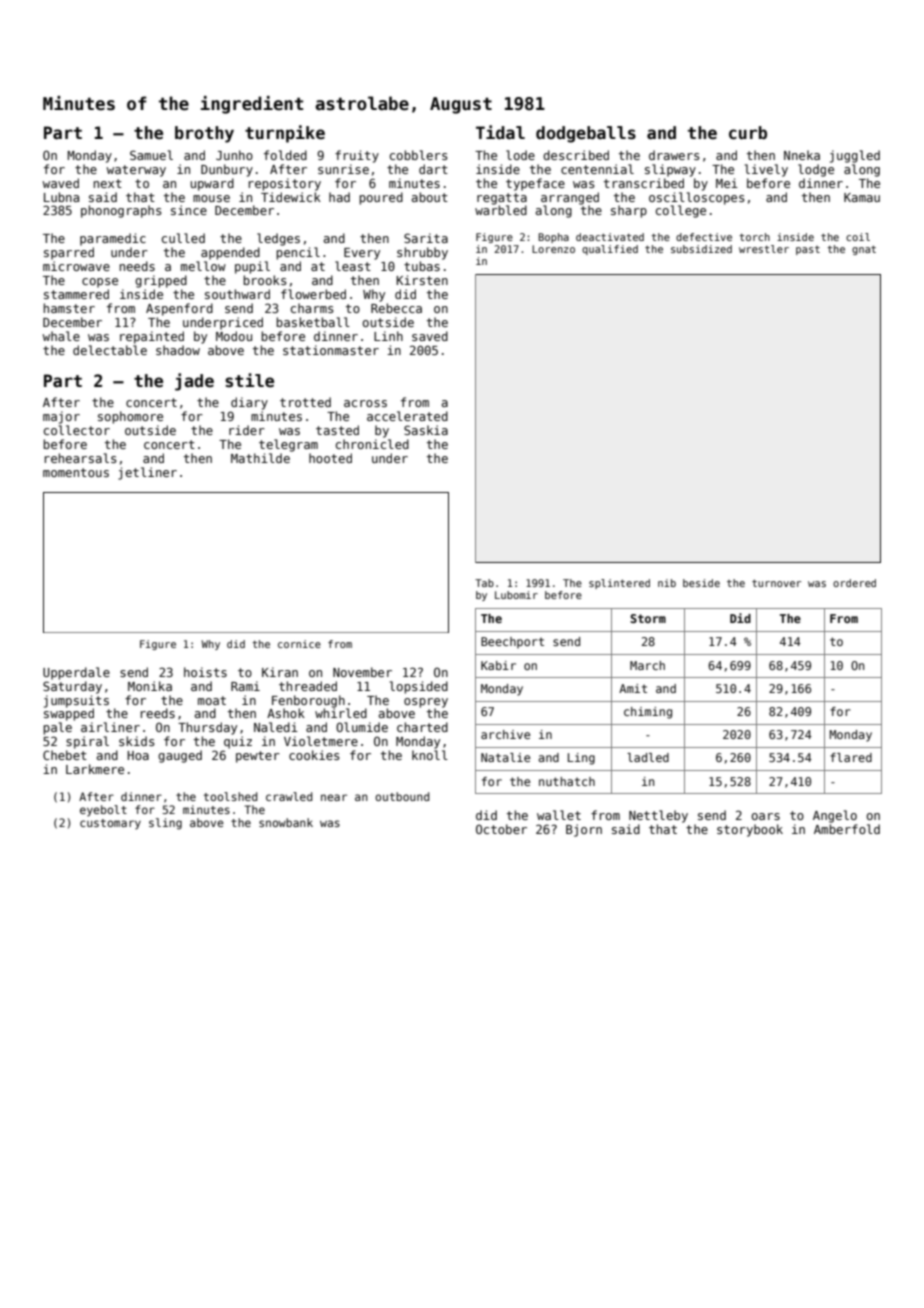  I want to click on Modou, so click(234, 336).
